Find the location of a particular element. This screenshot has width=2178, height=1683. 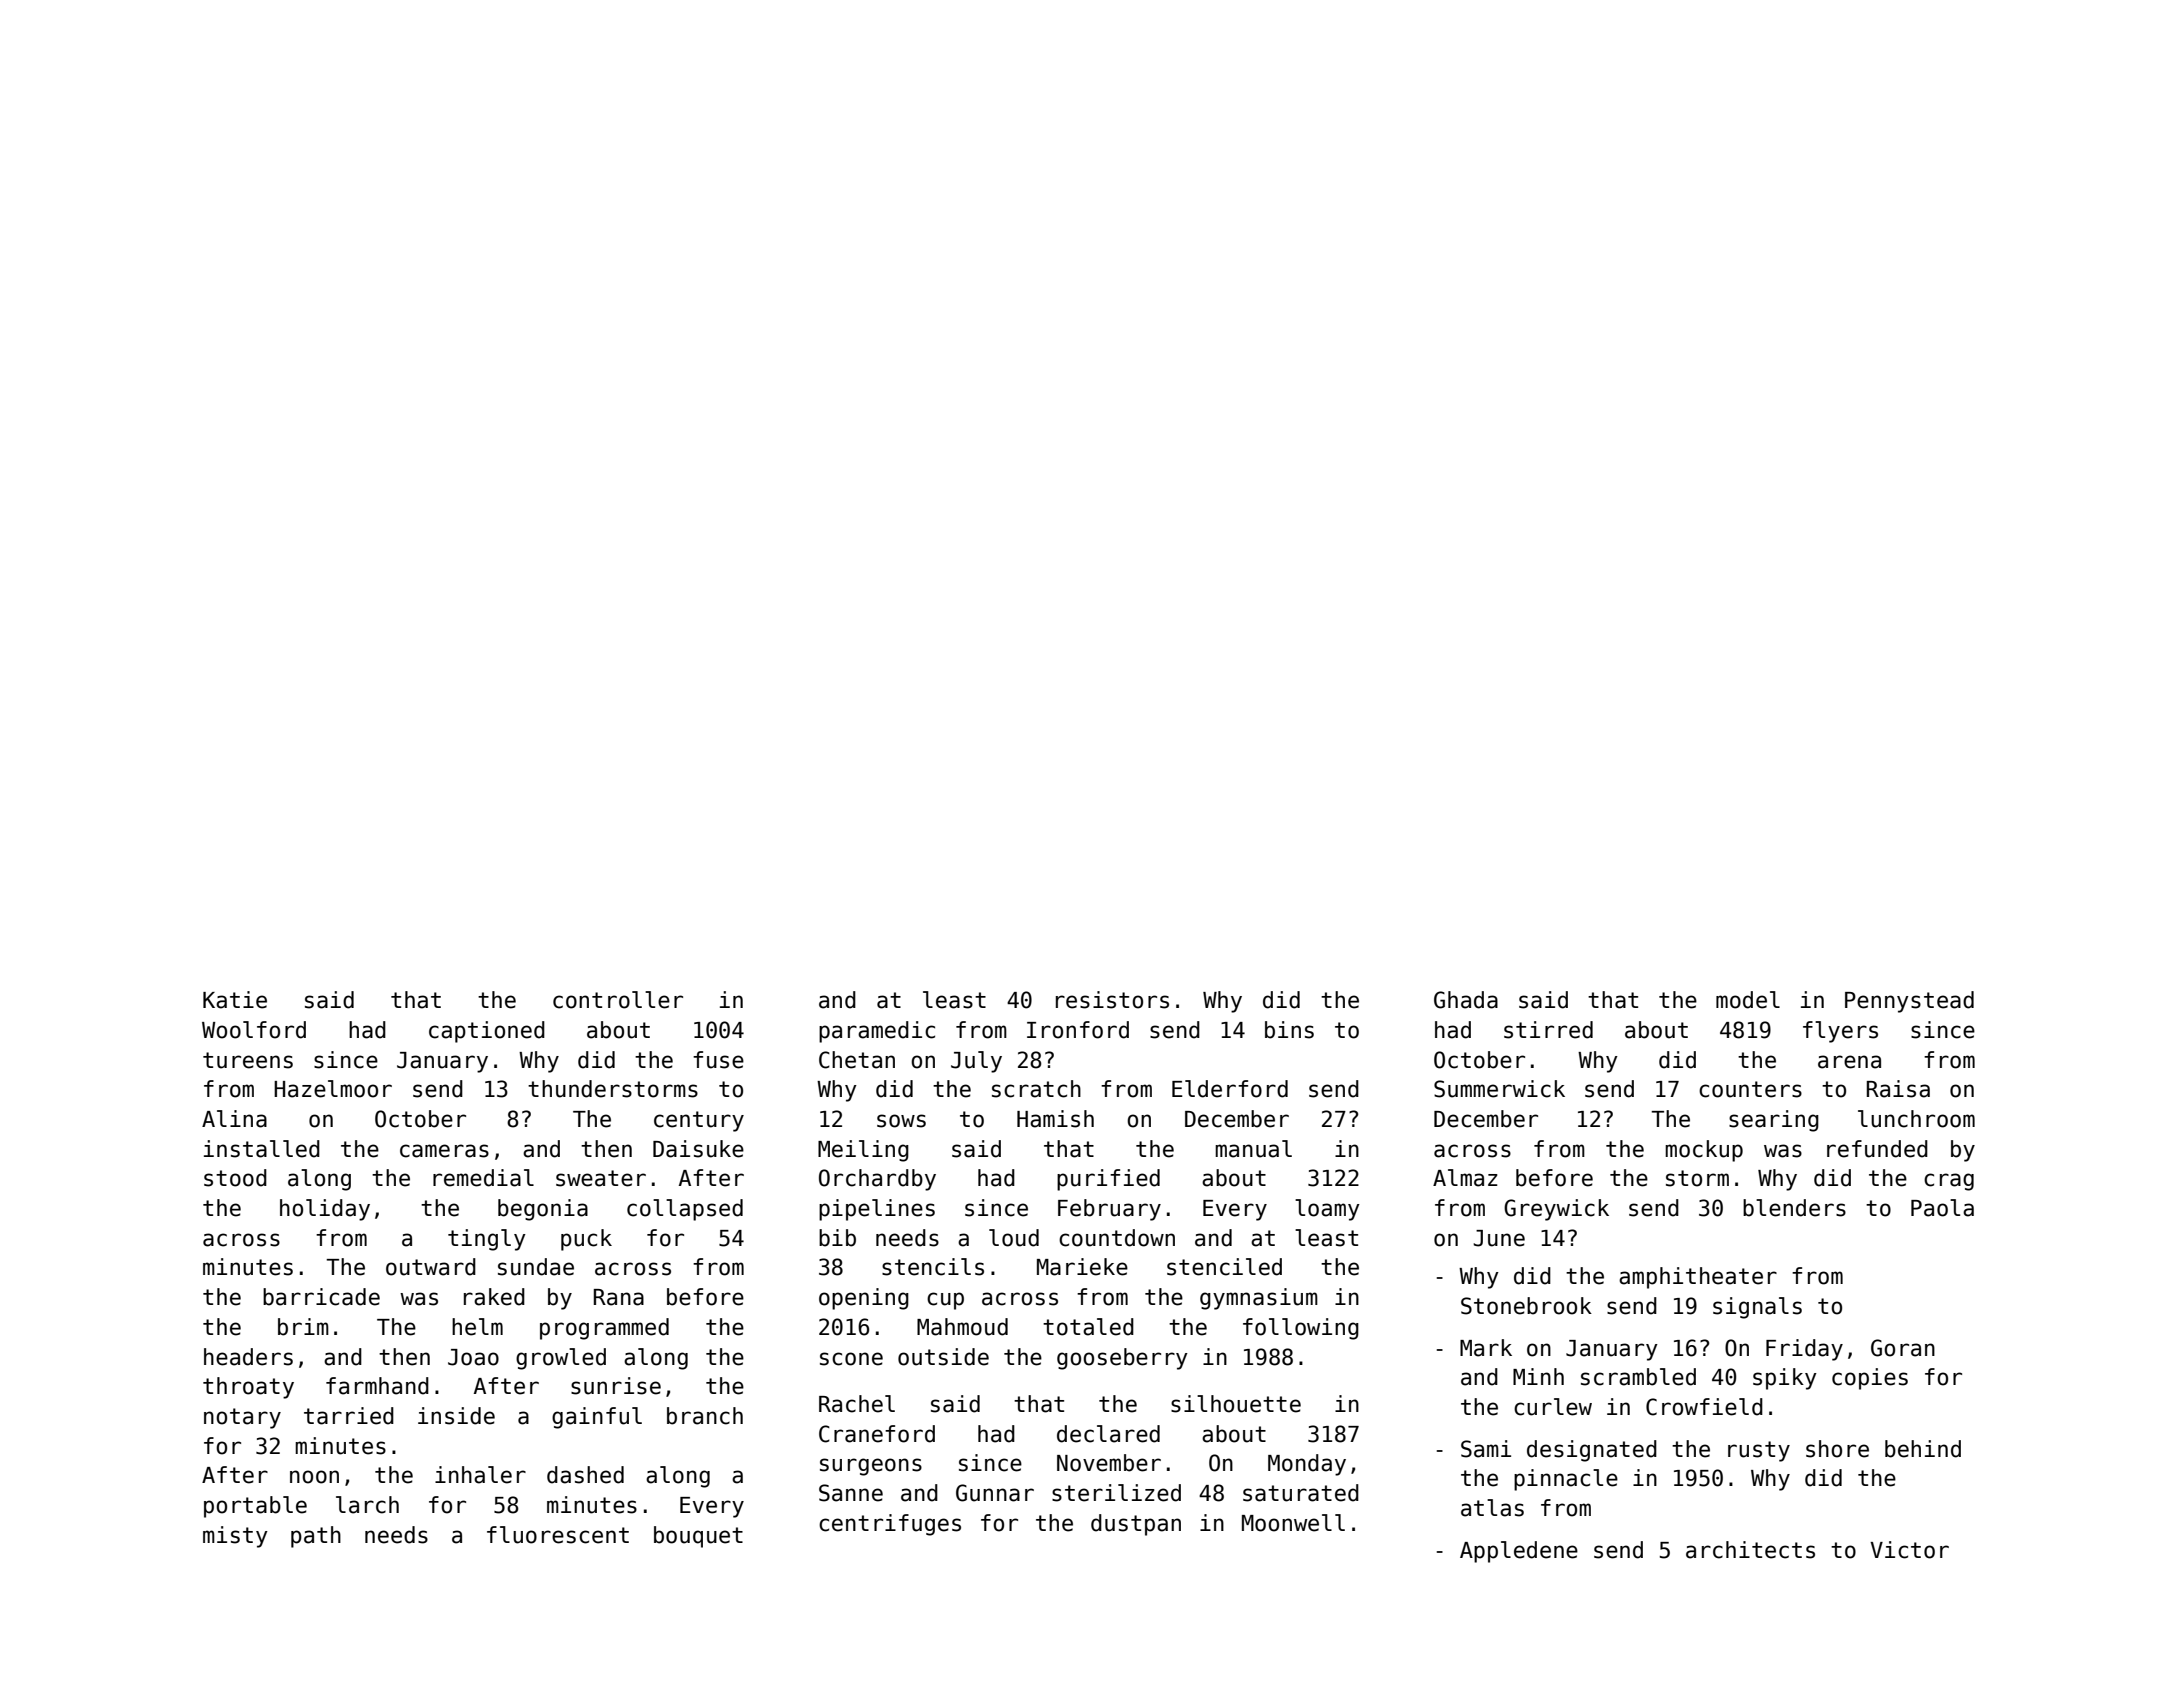

gooseberry is located at coordinates (1122, 1359).
